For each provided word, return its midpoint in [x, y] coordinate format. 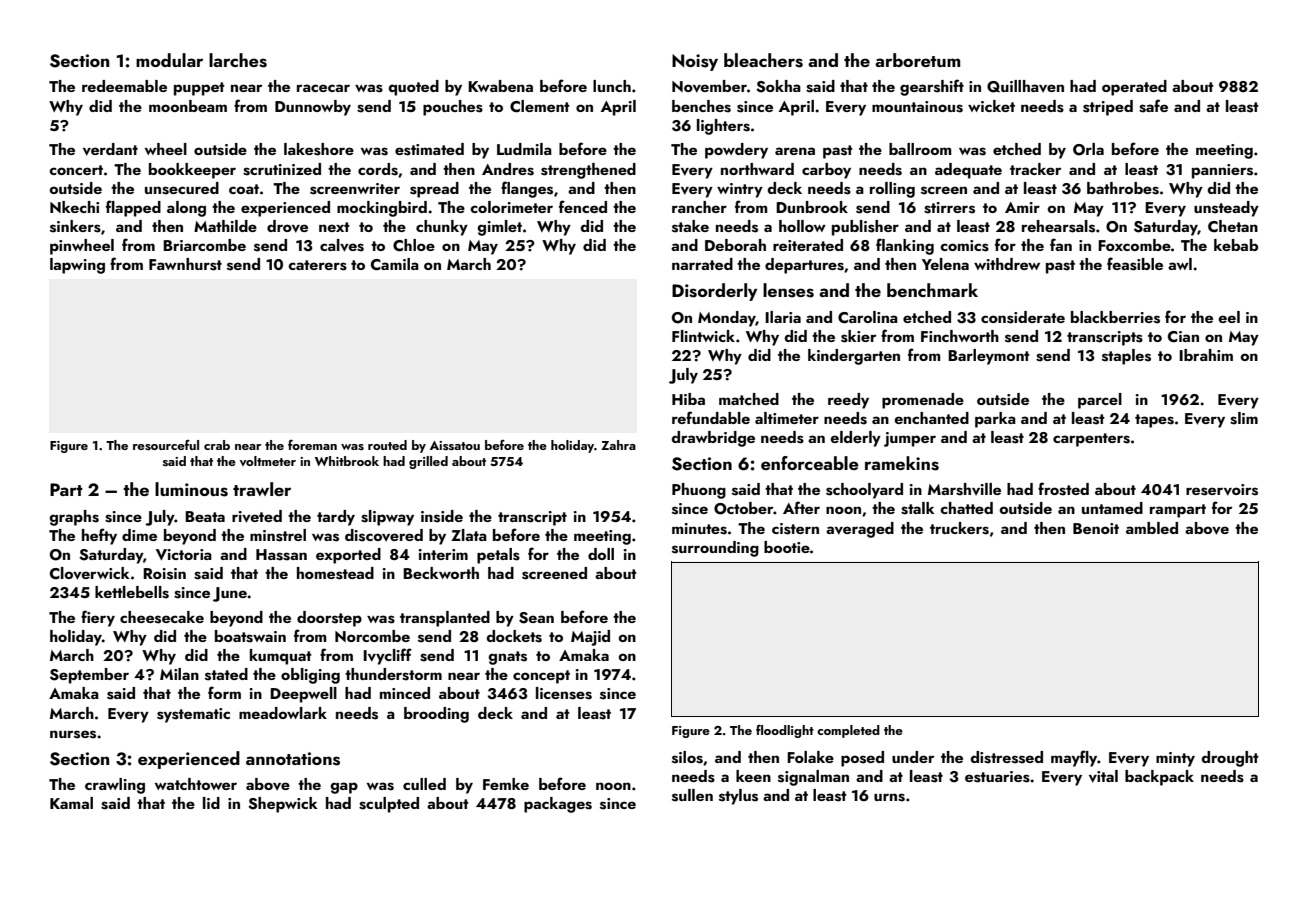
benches [701, 106]
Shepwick [283, 805]
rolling [892, 190]
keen [753, 776]
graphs [74, 518]
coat [244, 189]
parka [995, 420]
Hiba [688, 399]
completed [848, 731]
